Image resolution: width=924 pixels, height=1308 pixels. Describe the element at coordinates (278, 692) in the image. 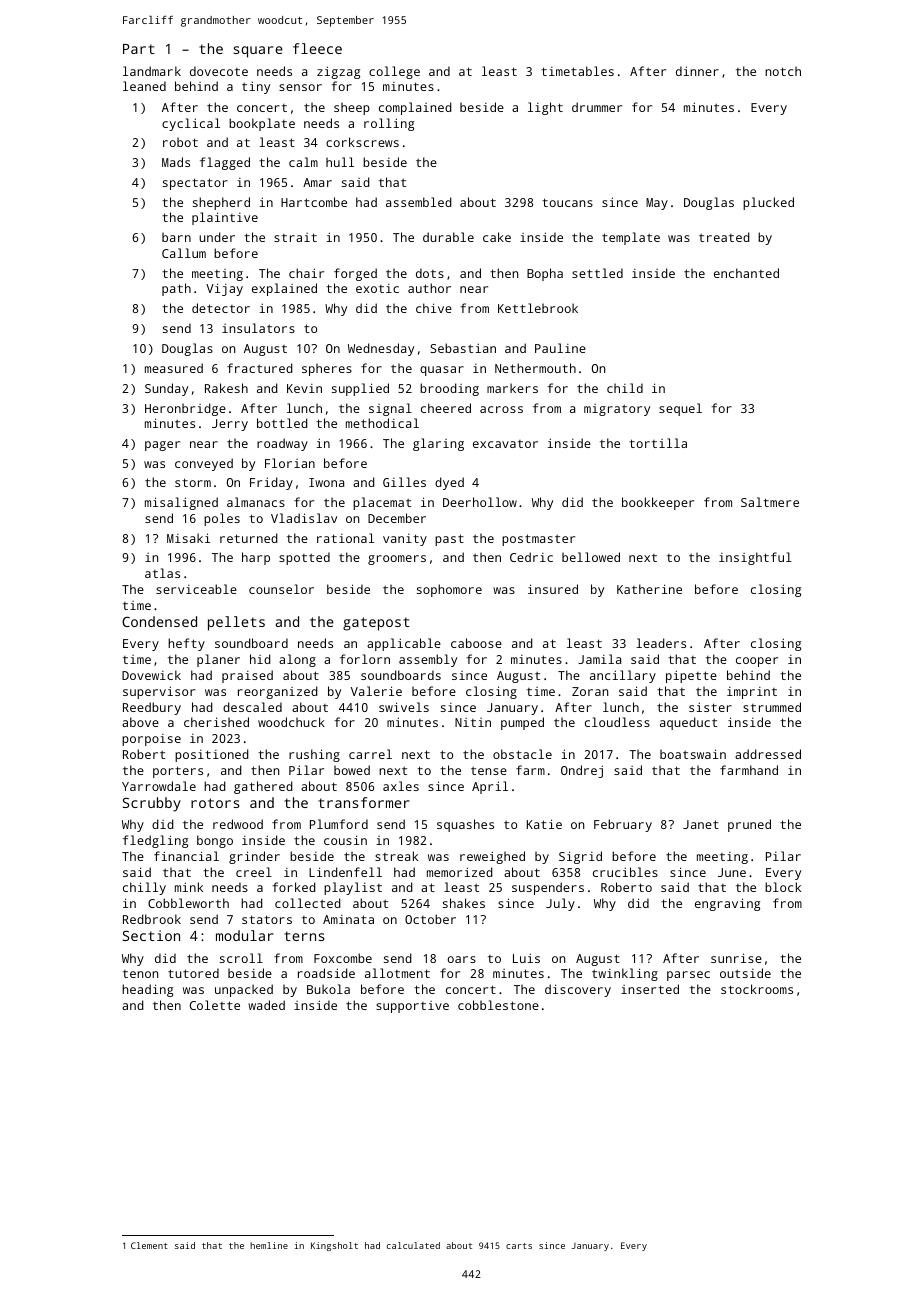

I see `reorganized` at that location.
